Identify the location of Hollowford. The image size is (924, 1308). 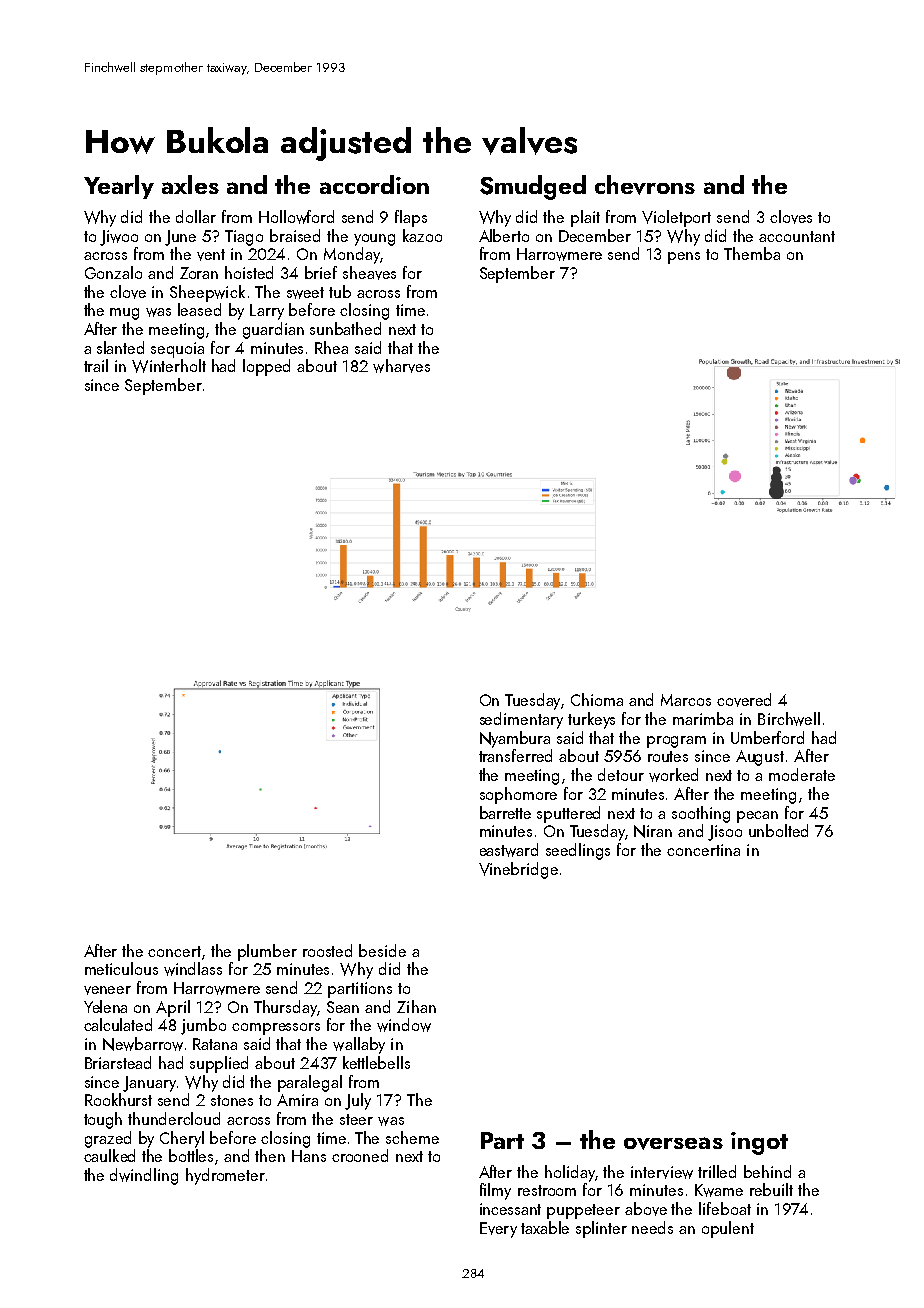
(296, 217).
